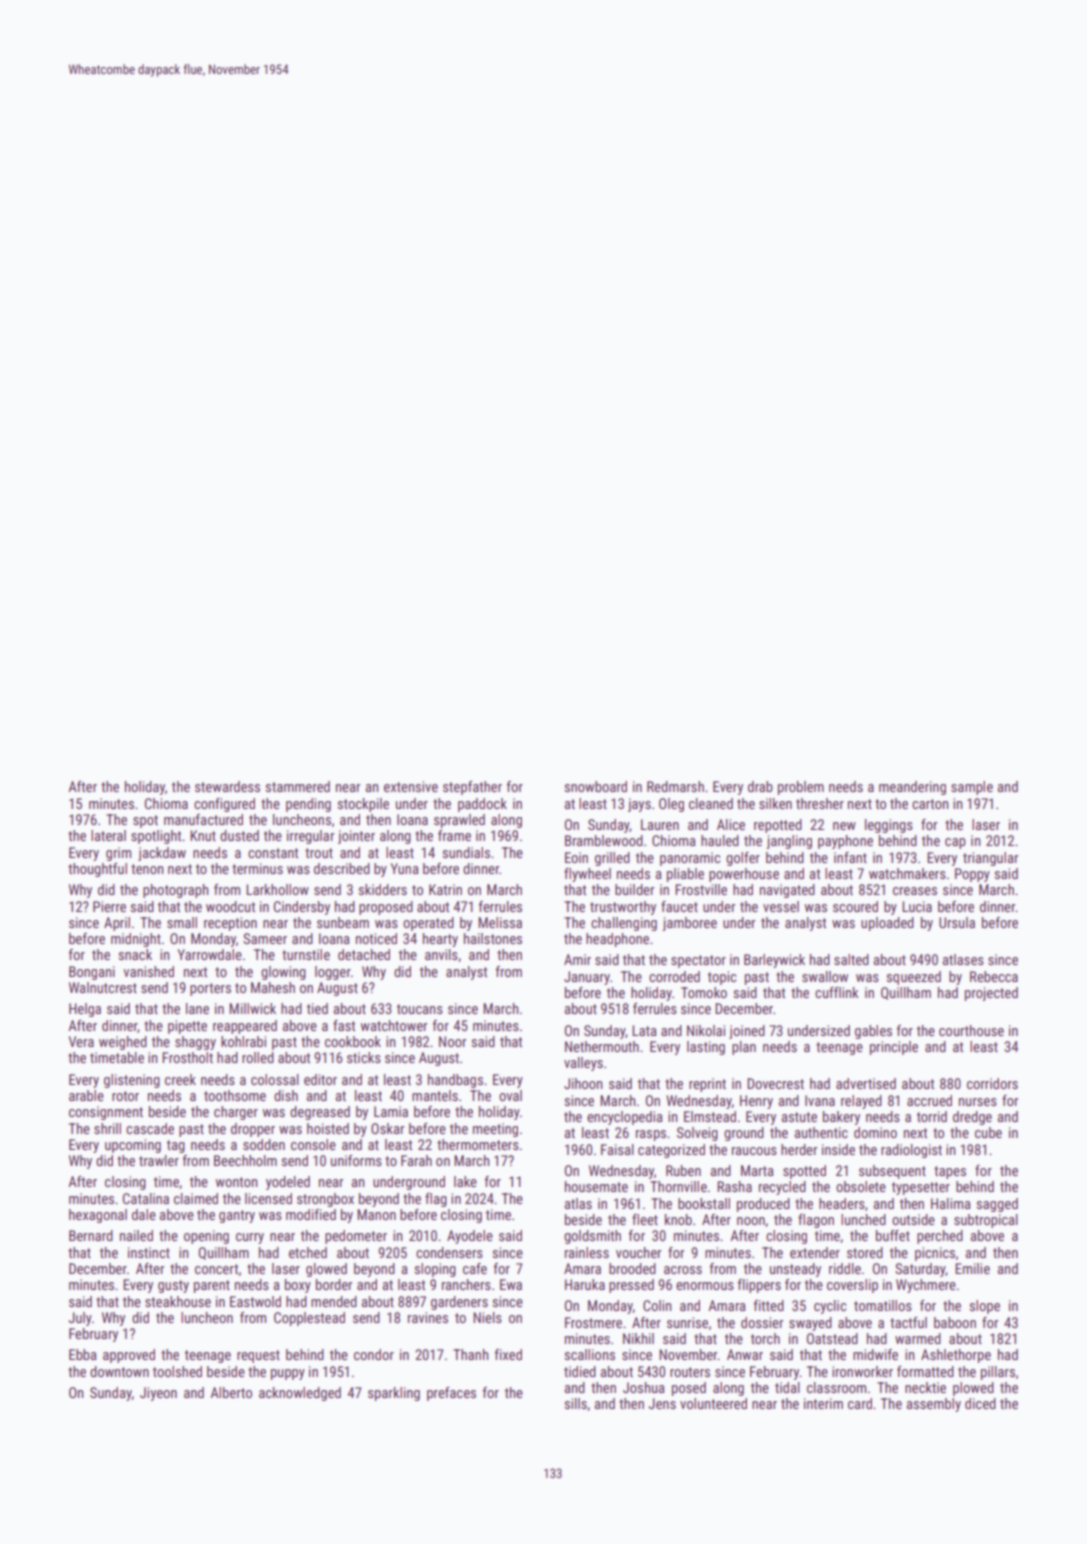 The height and width of the screenshot is (1544, 1087). What do you see at coordinates (252, 1008) in the screenshot?
I see `Millwick` at bounding box center [252, 1008].
